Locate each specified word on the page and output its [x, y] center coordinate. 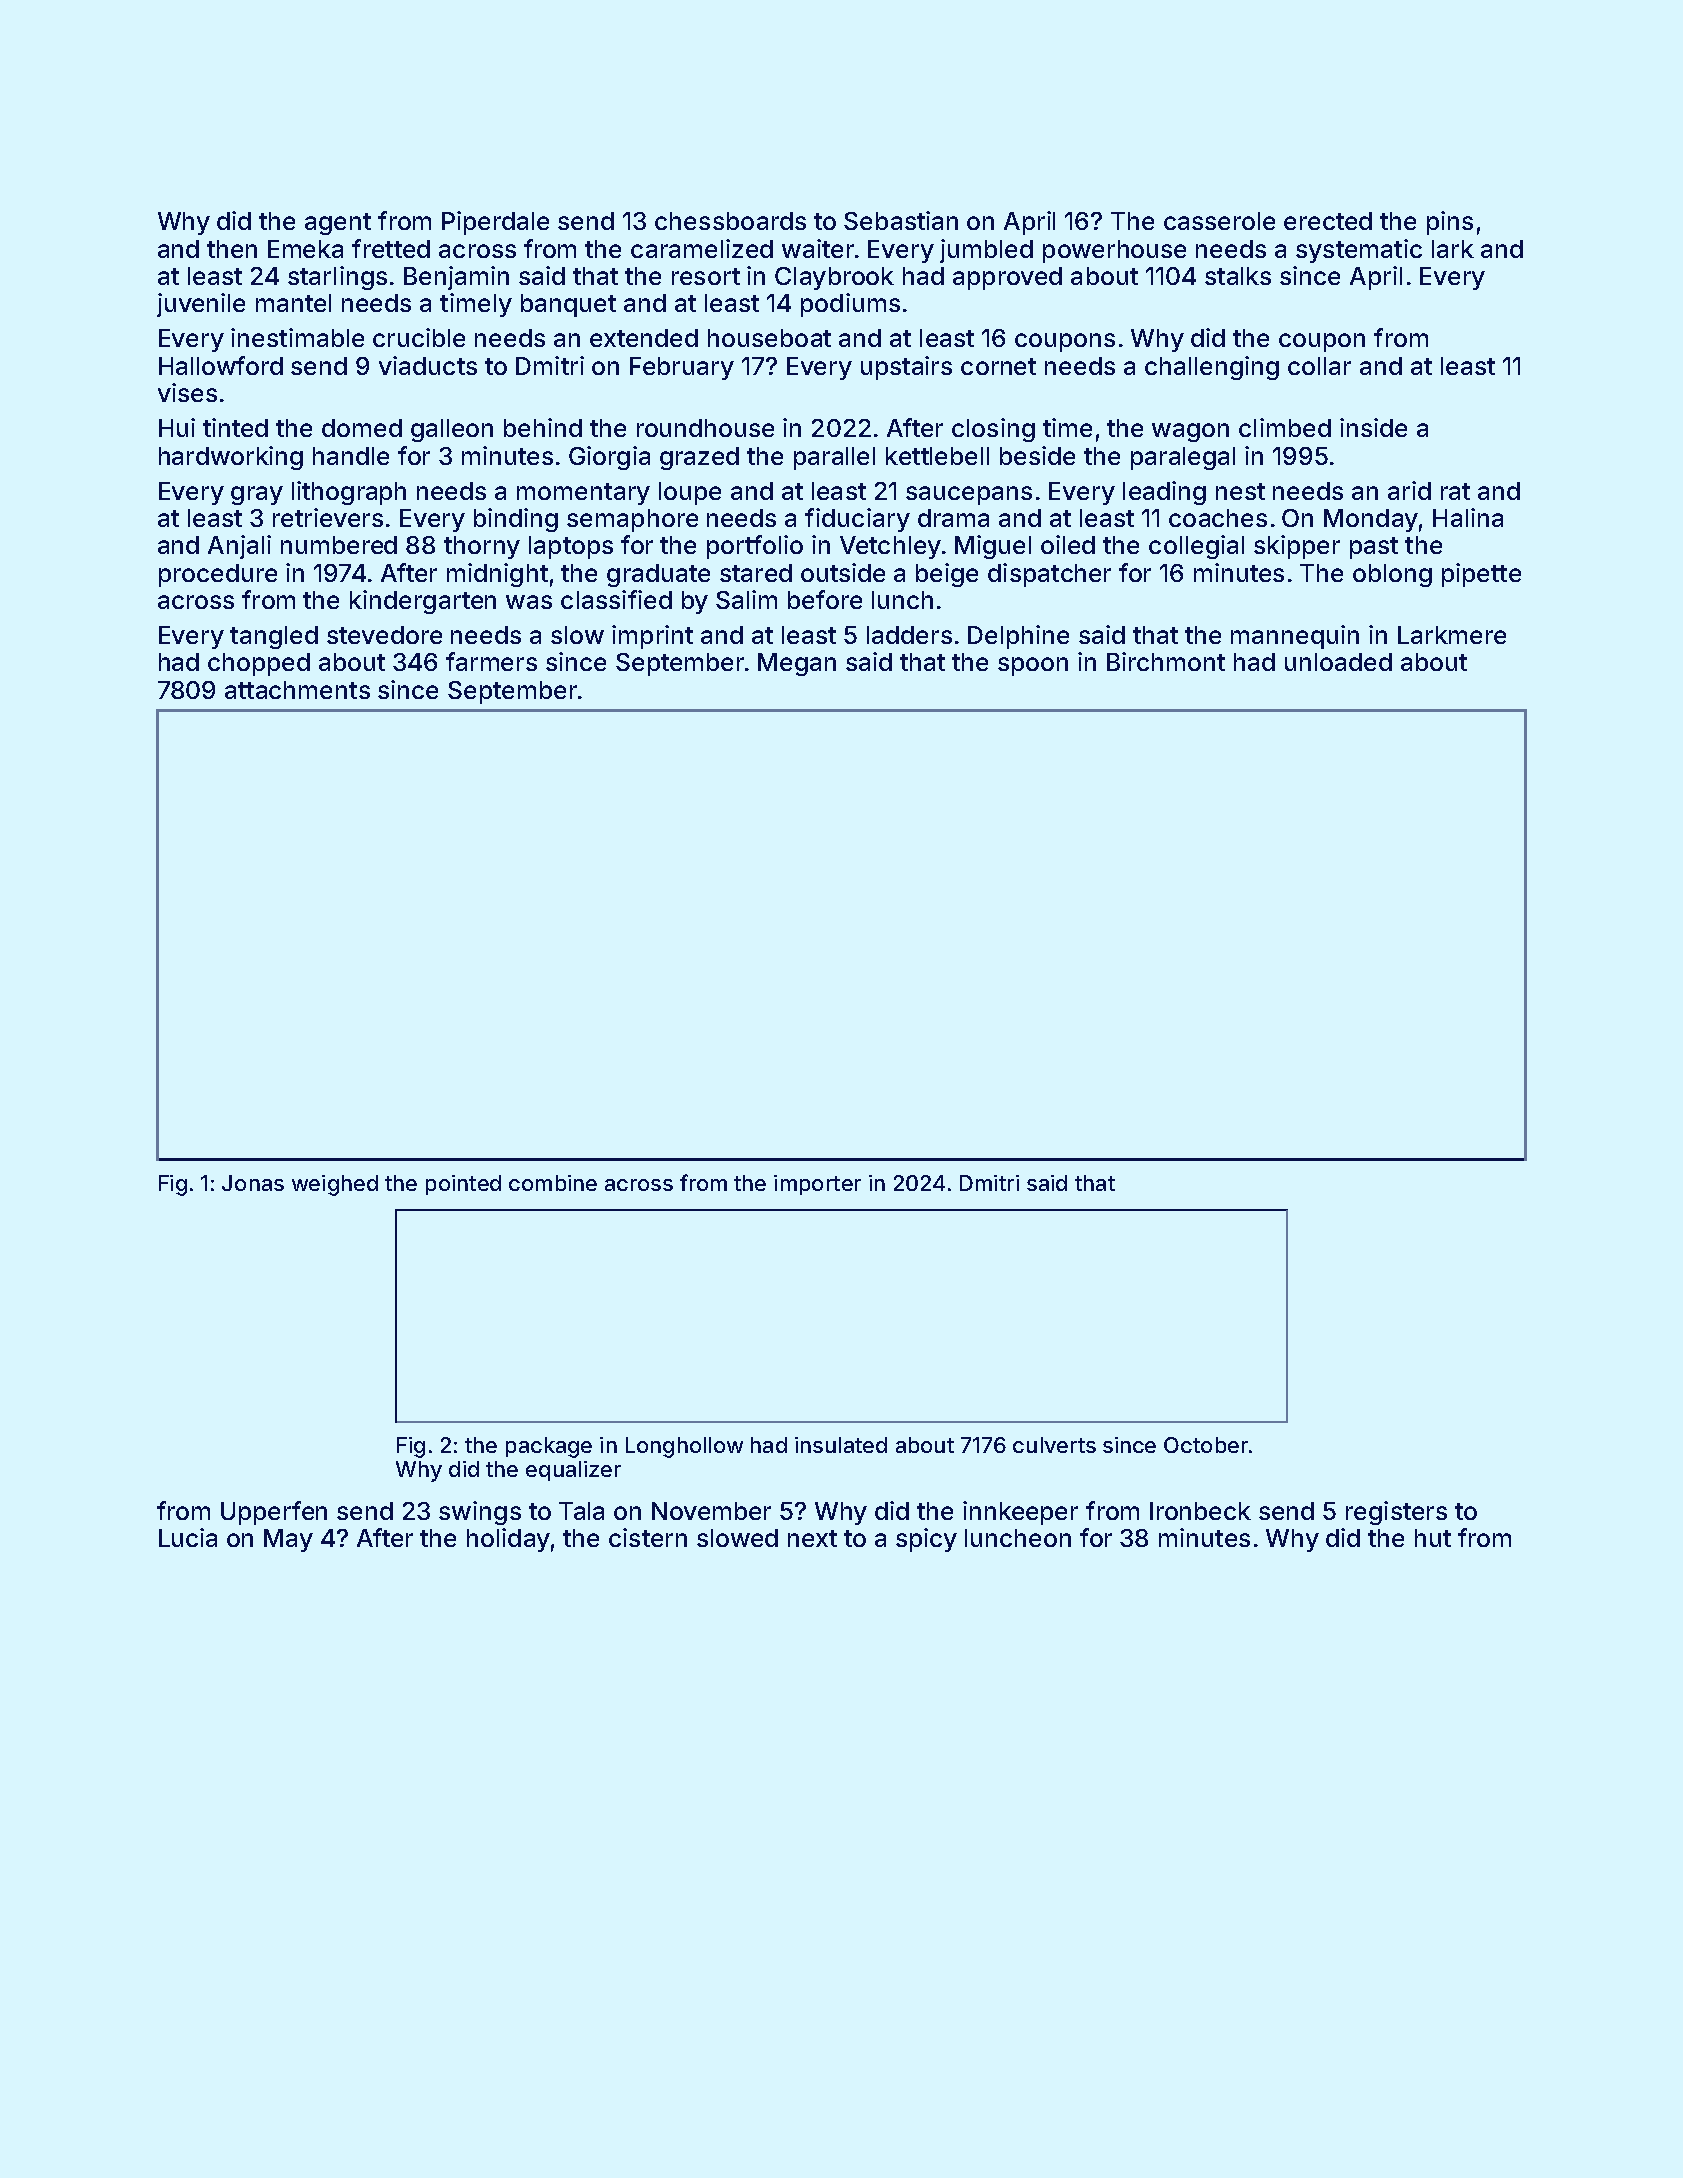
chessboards [730, 221]
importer [817, 1185]
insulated [841, 1445]
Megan [797, 664]
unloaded [1338, 662]
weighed [335, 1185]
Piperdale [495, 223]
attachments [297, 690]
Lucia [188, 1537]
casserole [1219, 221]
